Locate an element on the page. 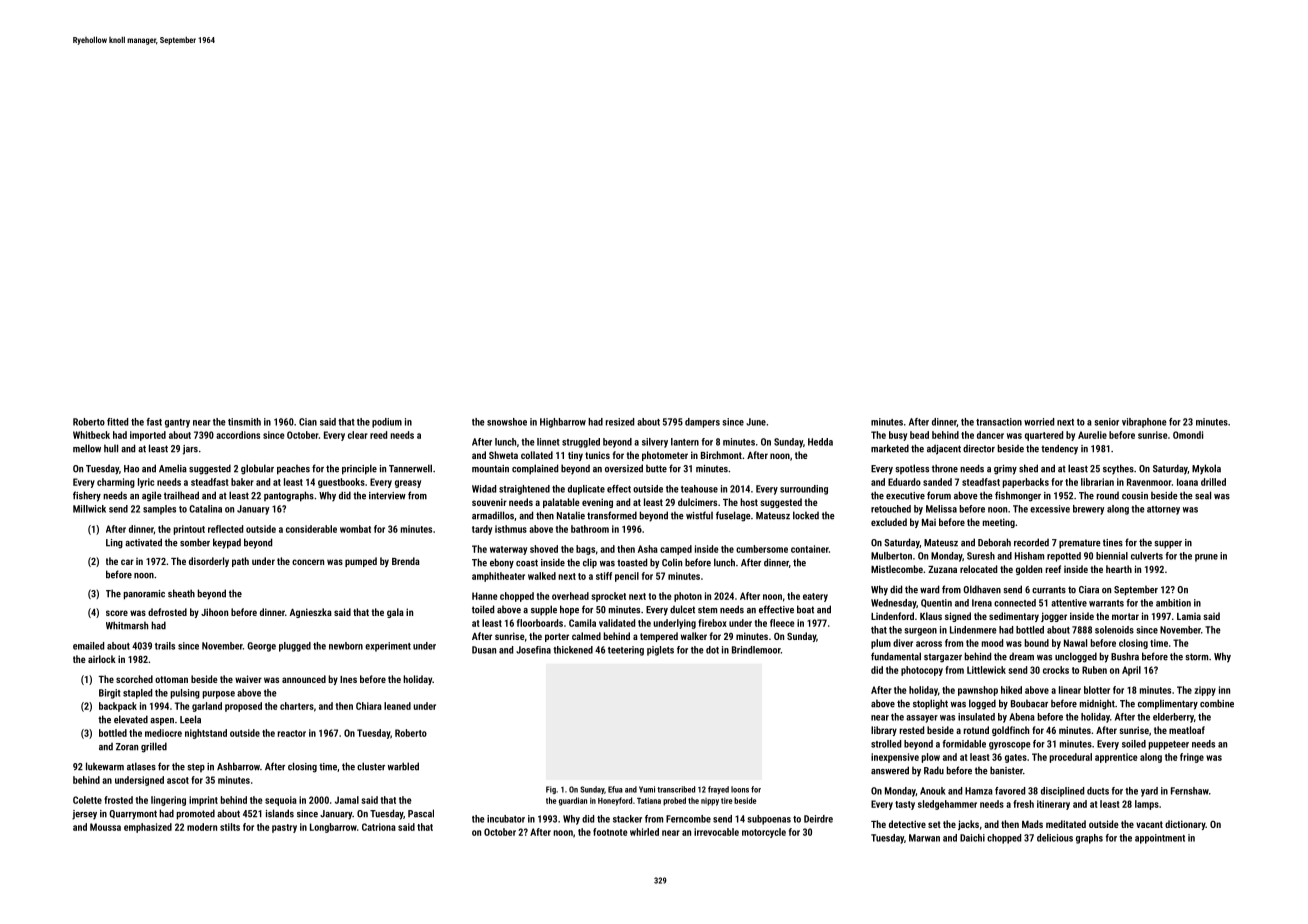  Widad is located at coordinates (484, 489).
